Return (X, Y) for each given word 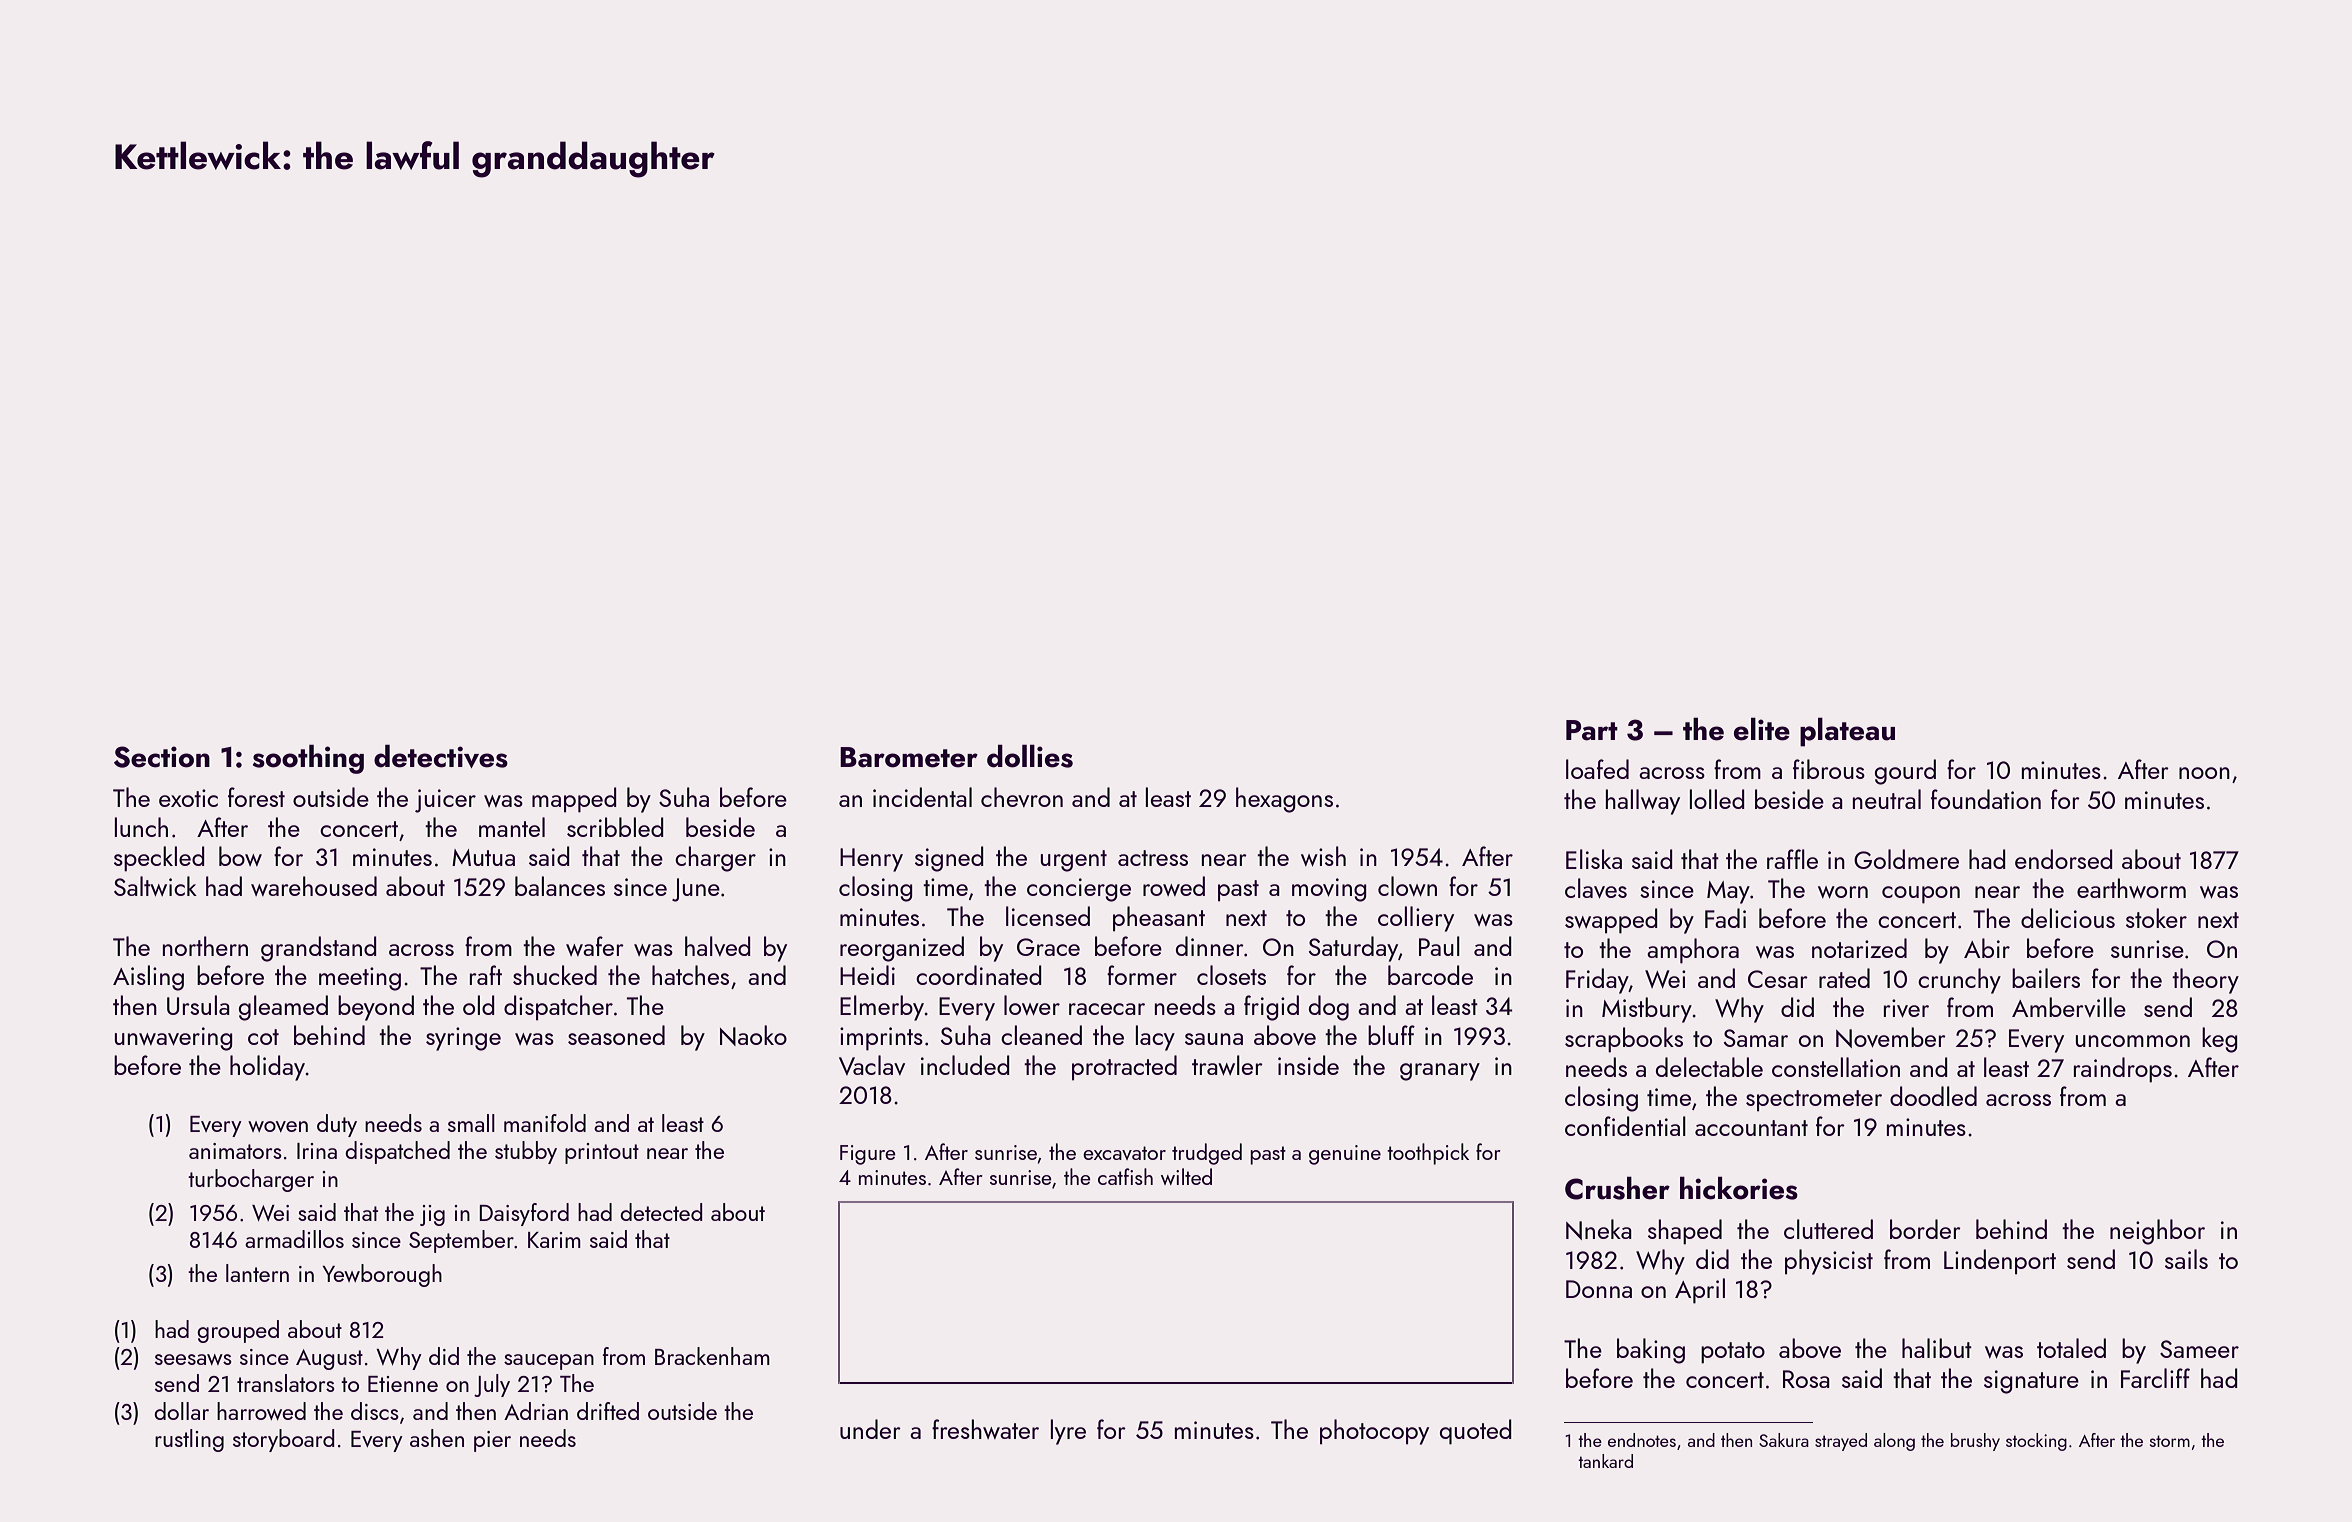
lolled (1717, 799)
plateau (1847, 732)
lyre (1068, 1432)
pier (492, 1441)
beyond (376, 1008)
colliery (1416, 919)
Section (162, 757)
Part (1592, 730)
